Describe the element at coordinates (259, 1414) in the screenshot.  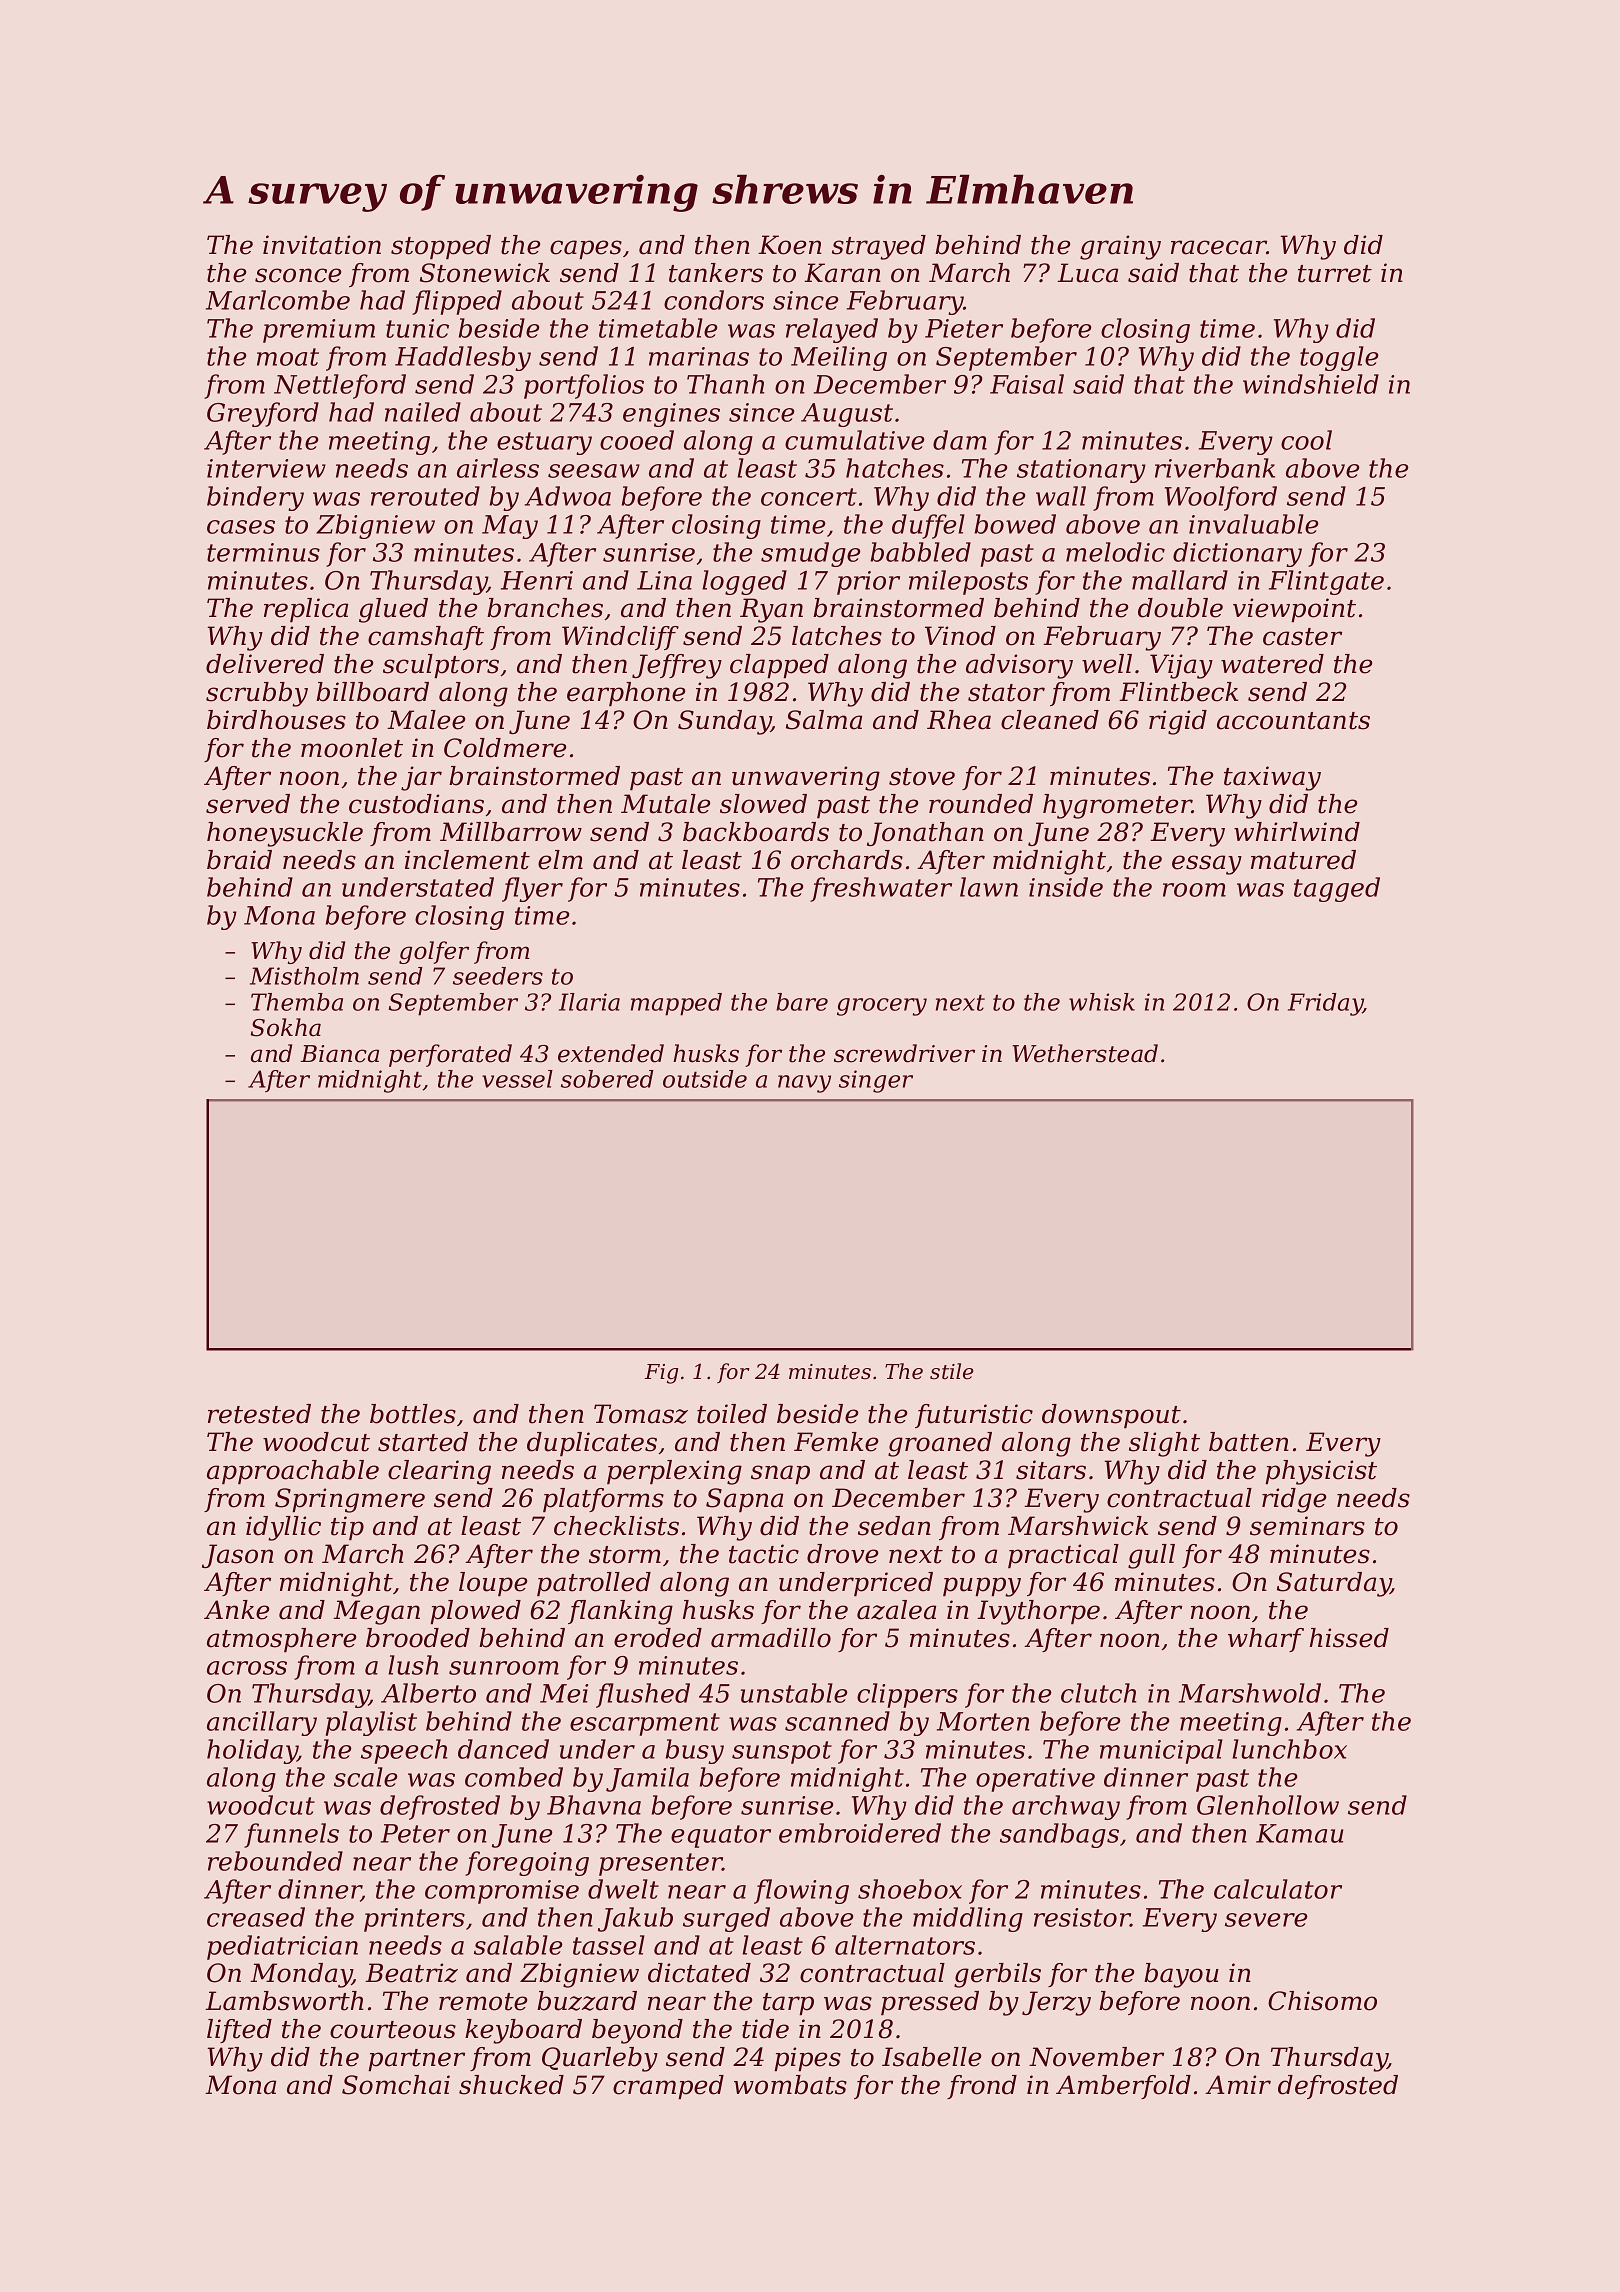
I see `retested` at that location.
